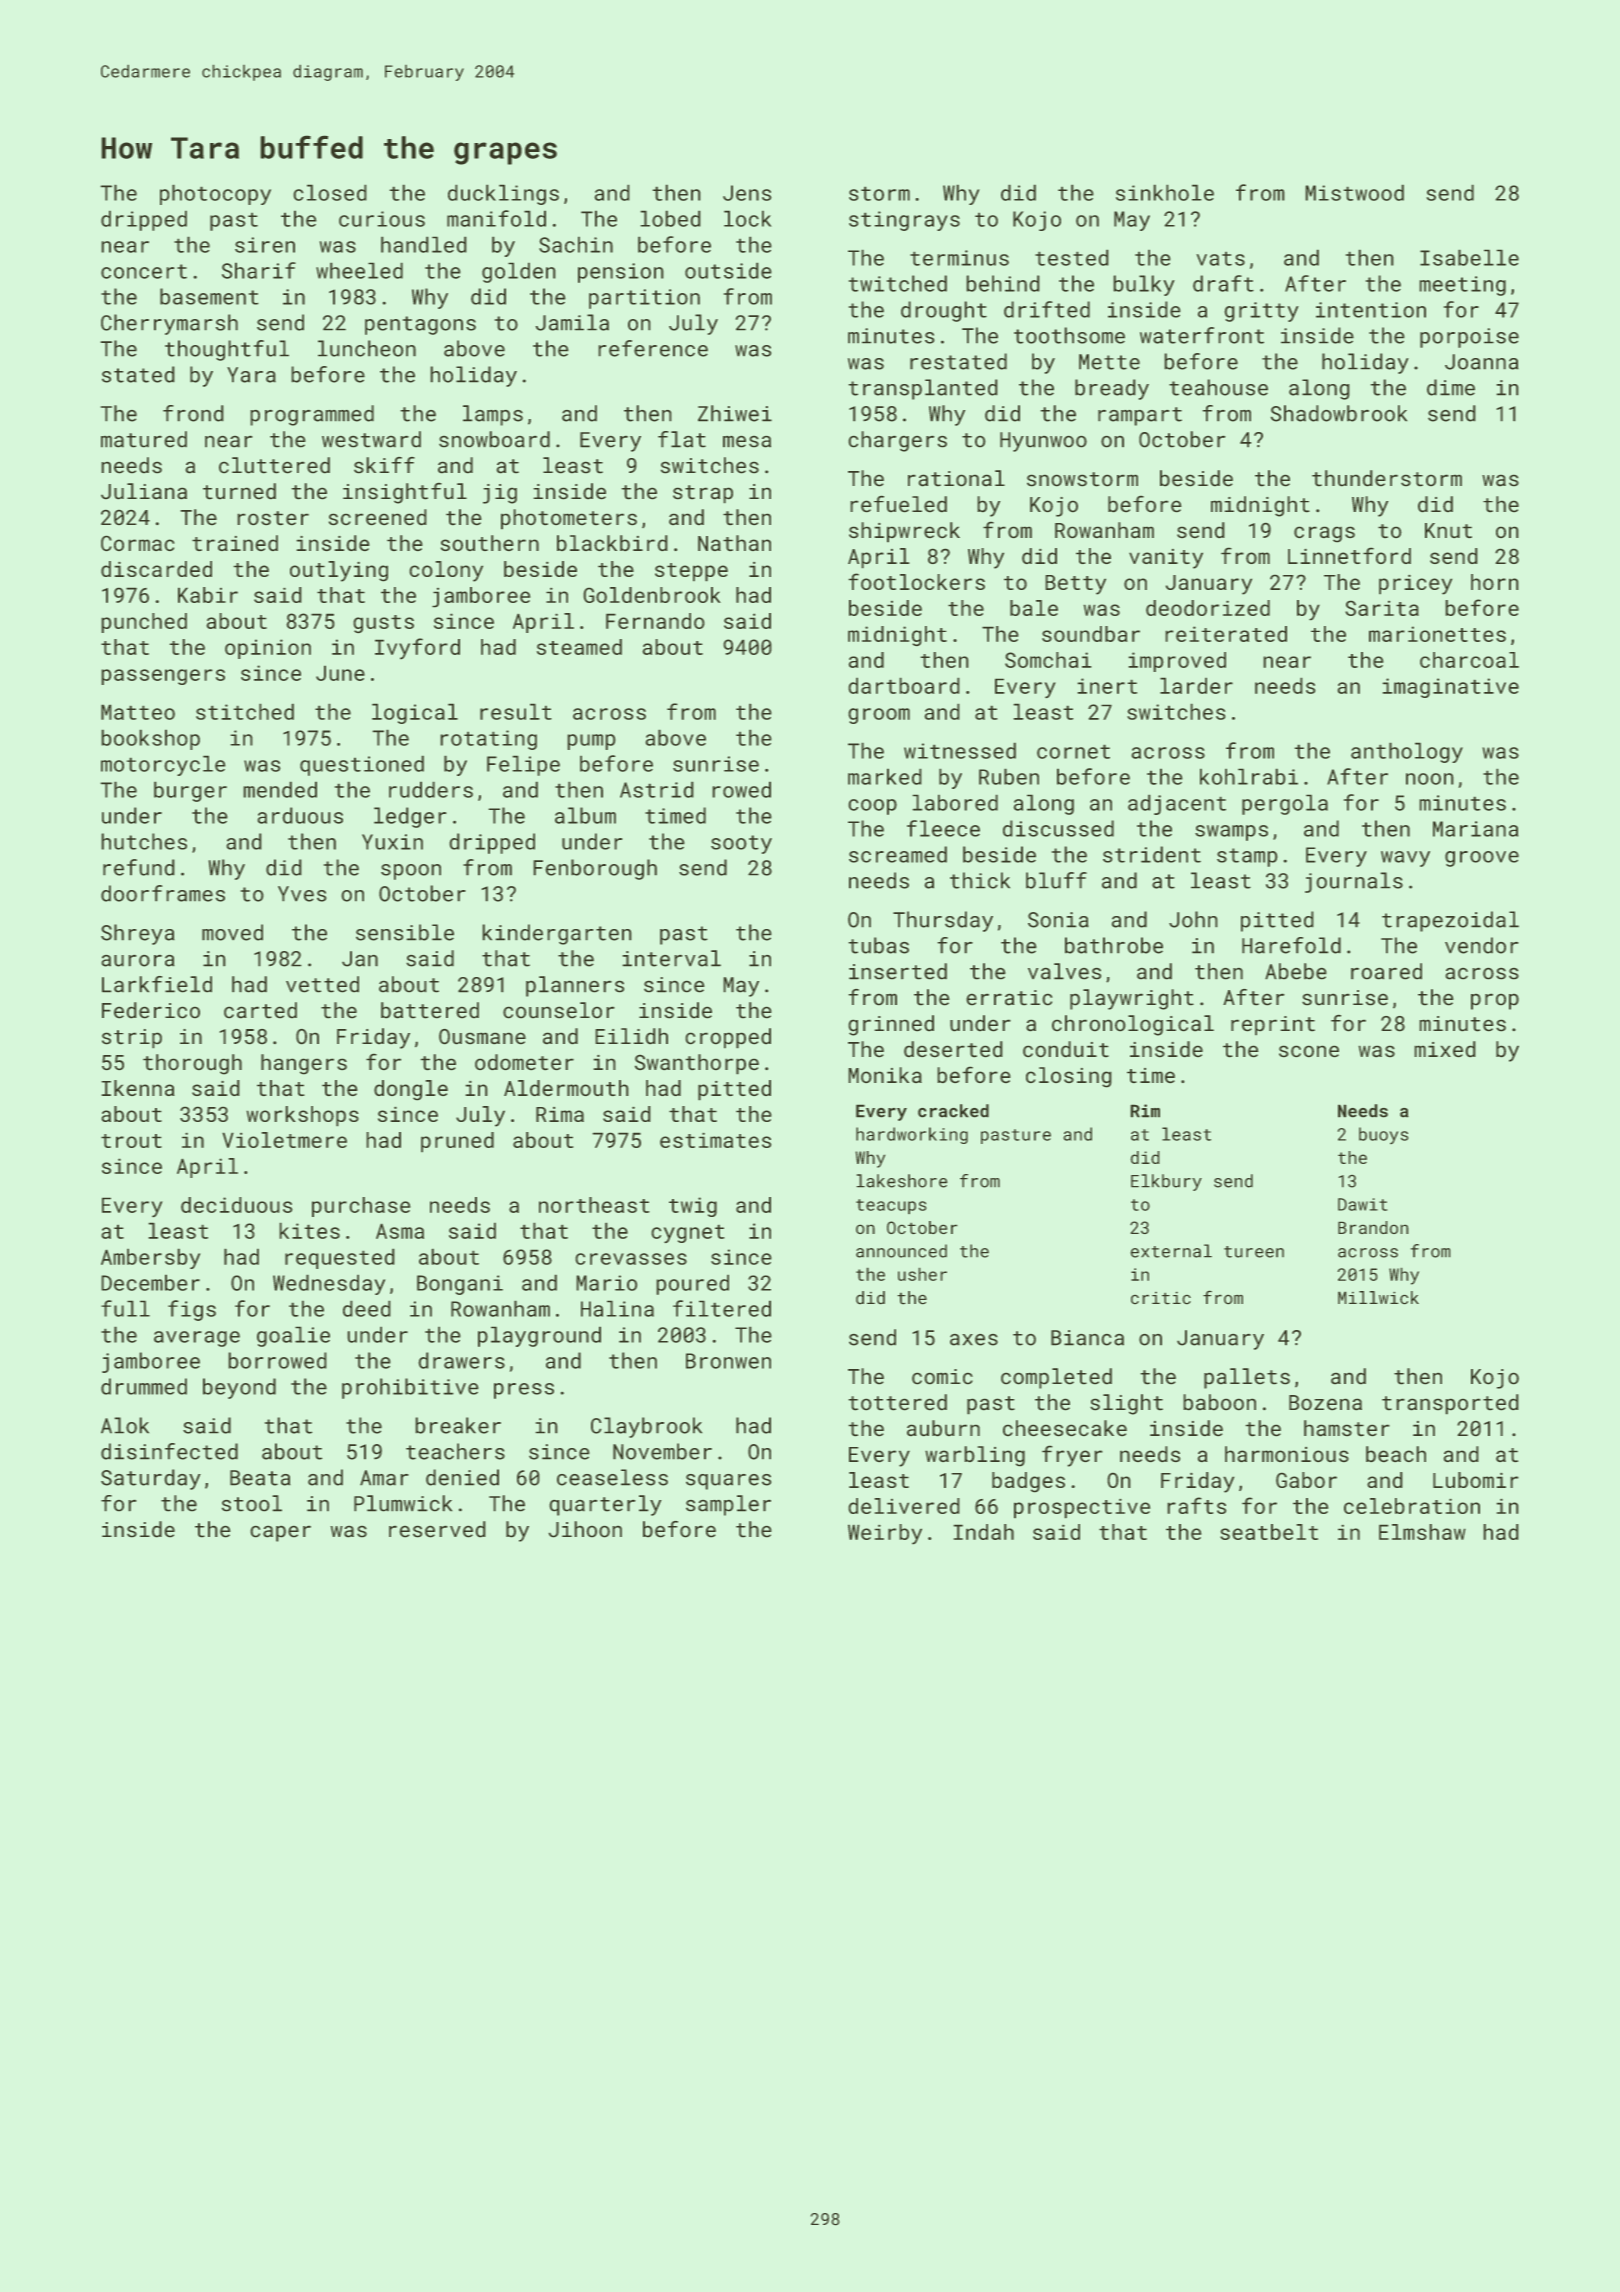 Image resolution: width=1620 pixels, height=2292 pixels. Describe the element at coordinates (898, 283) in the page. I see `twitched` at that location.
